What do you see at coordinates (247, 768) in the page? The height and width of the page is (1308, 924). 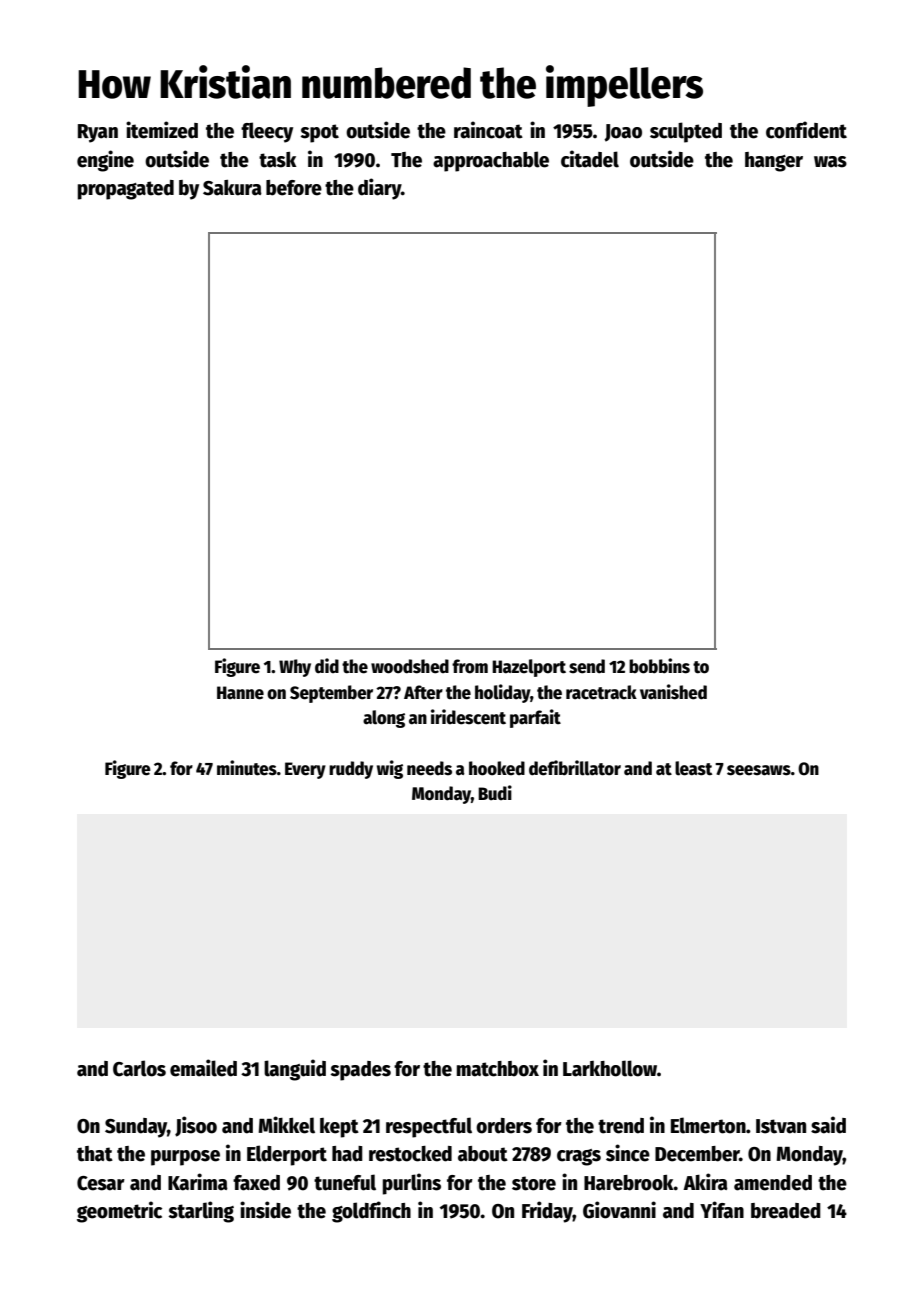 I see `minutes` at bounding box center [247, 768].
